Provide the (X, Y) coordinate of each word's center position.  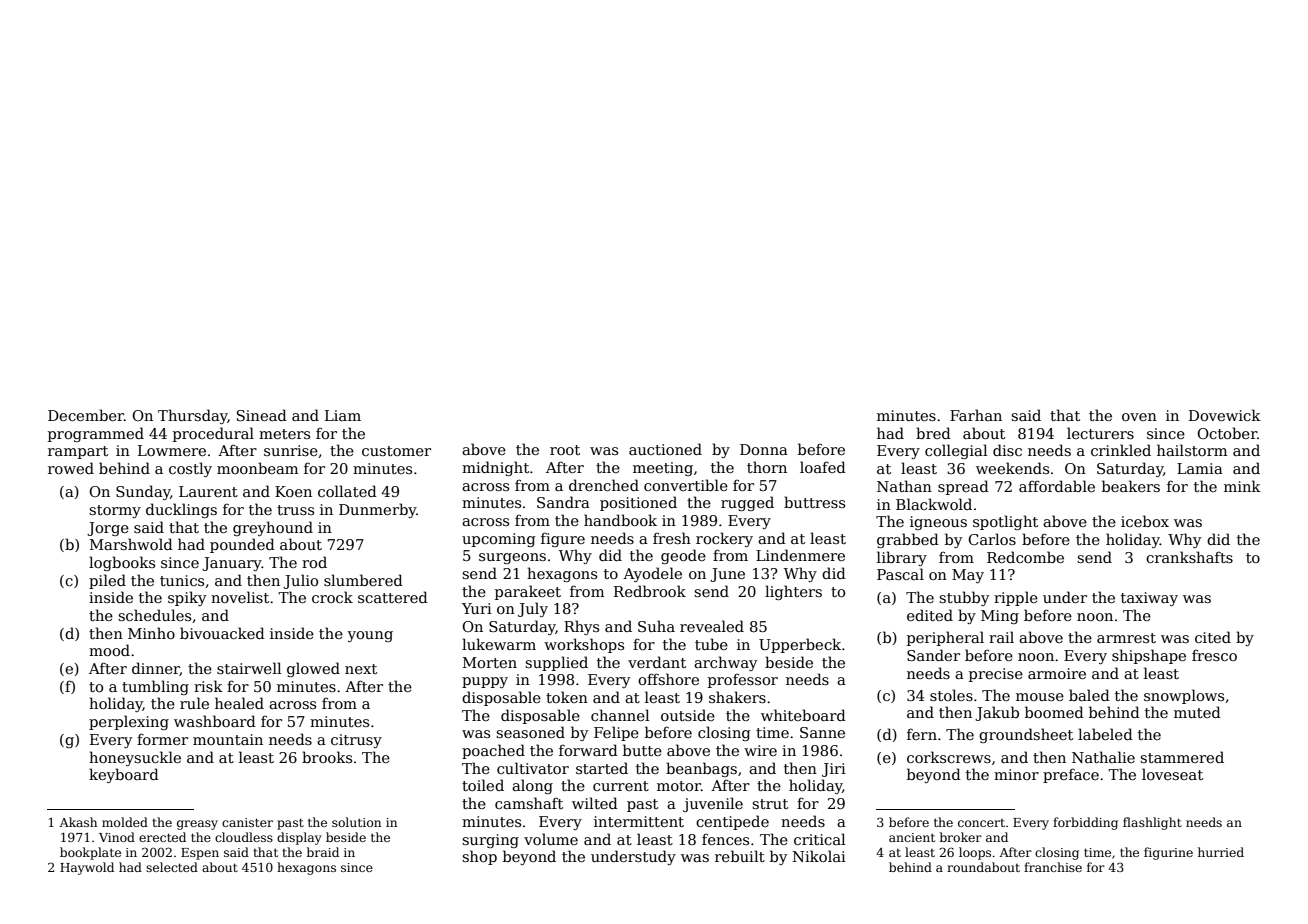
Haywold (87, 868)
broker (961, 837)
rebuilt (740, 856)
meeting (663, 469)
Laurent (208, 491)
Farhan (976, 415)
